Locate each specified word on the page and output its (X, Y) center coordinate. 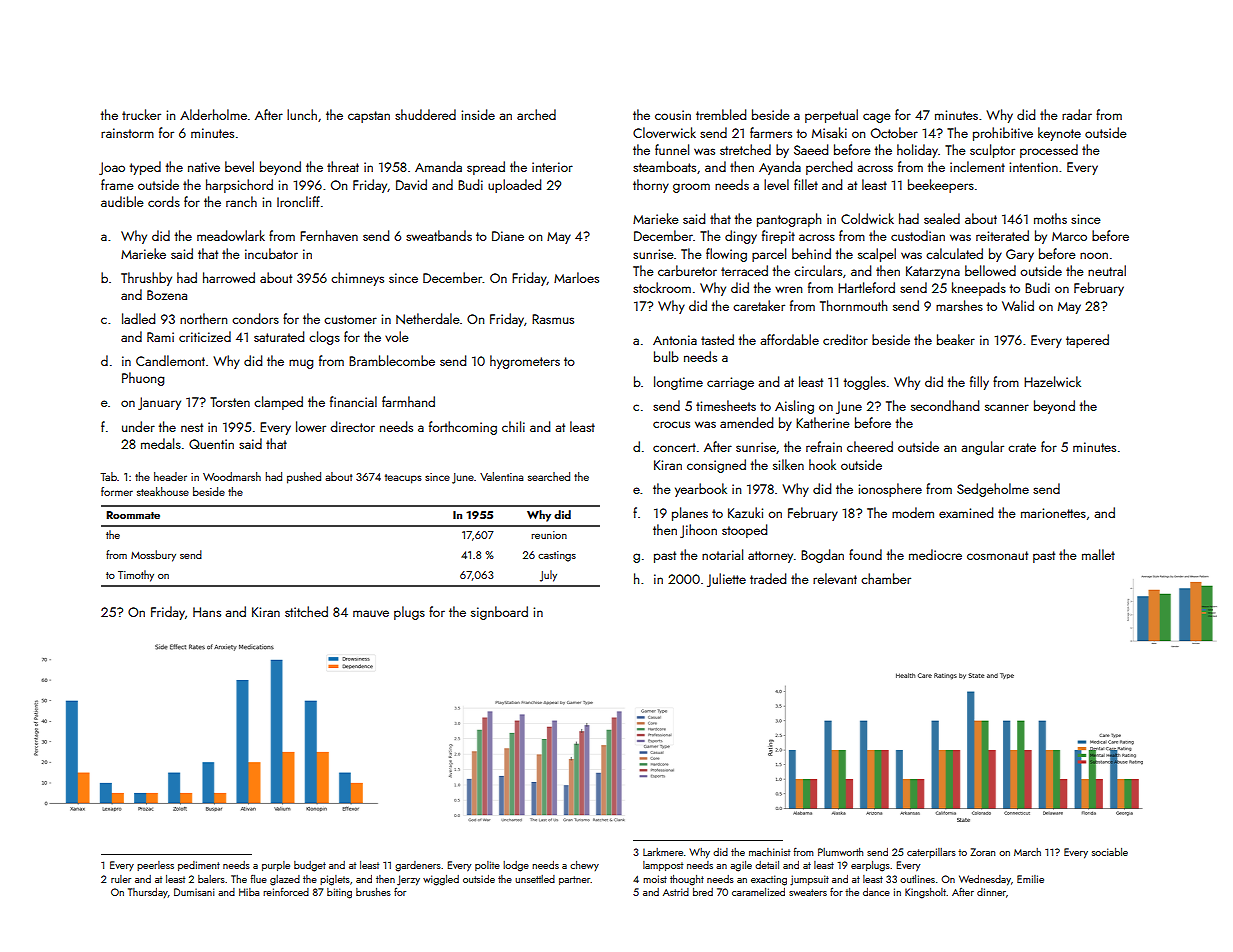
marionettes (1053, 513)
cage (877, 118)
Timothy (136, 576)
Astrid (676, 892)
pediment (199, 866)
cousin (673, 115)
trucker (141, 114)
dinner (991, 892)
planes (690, 514)
